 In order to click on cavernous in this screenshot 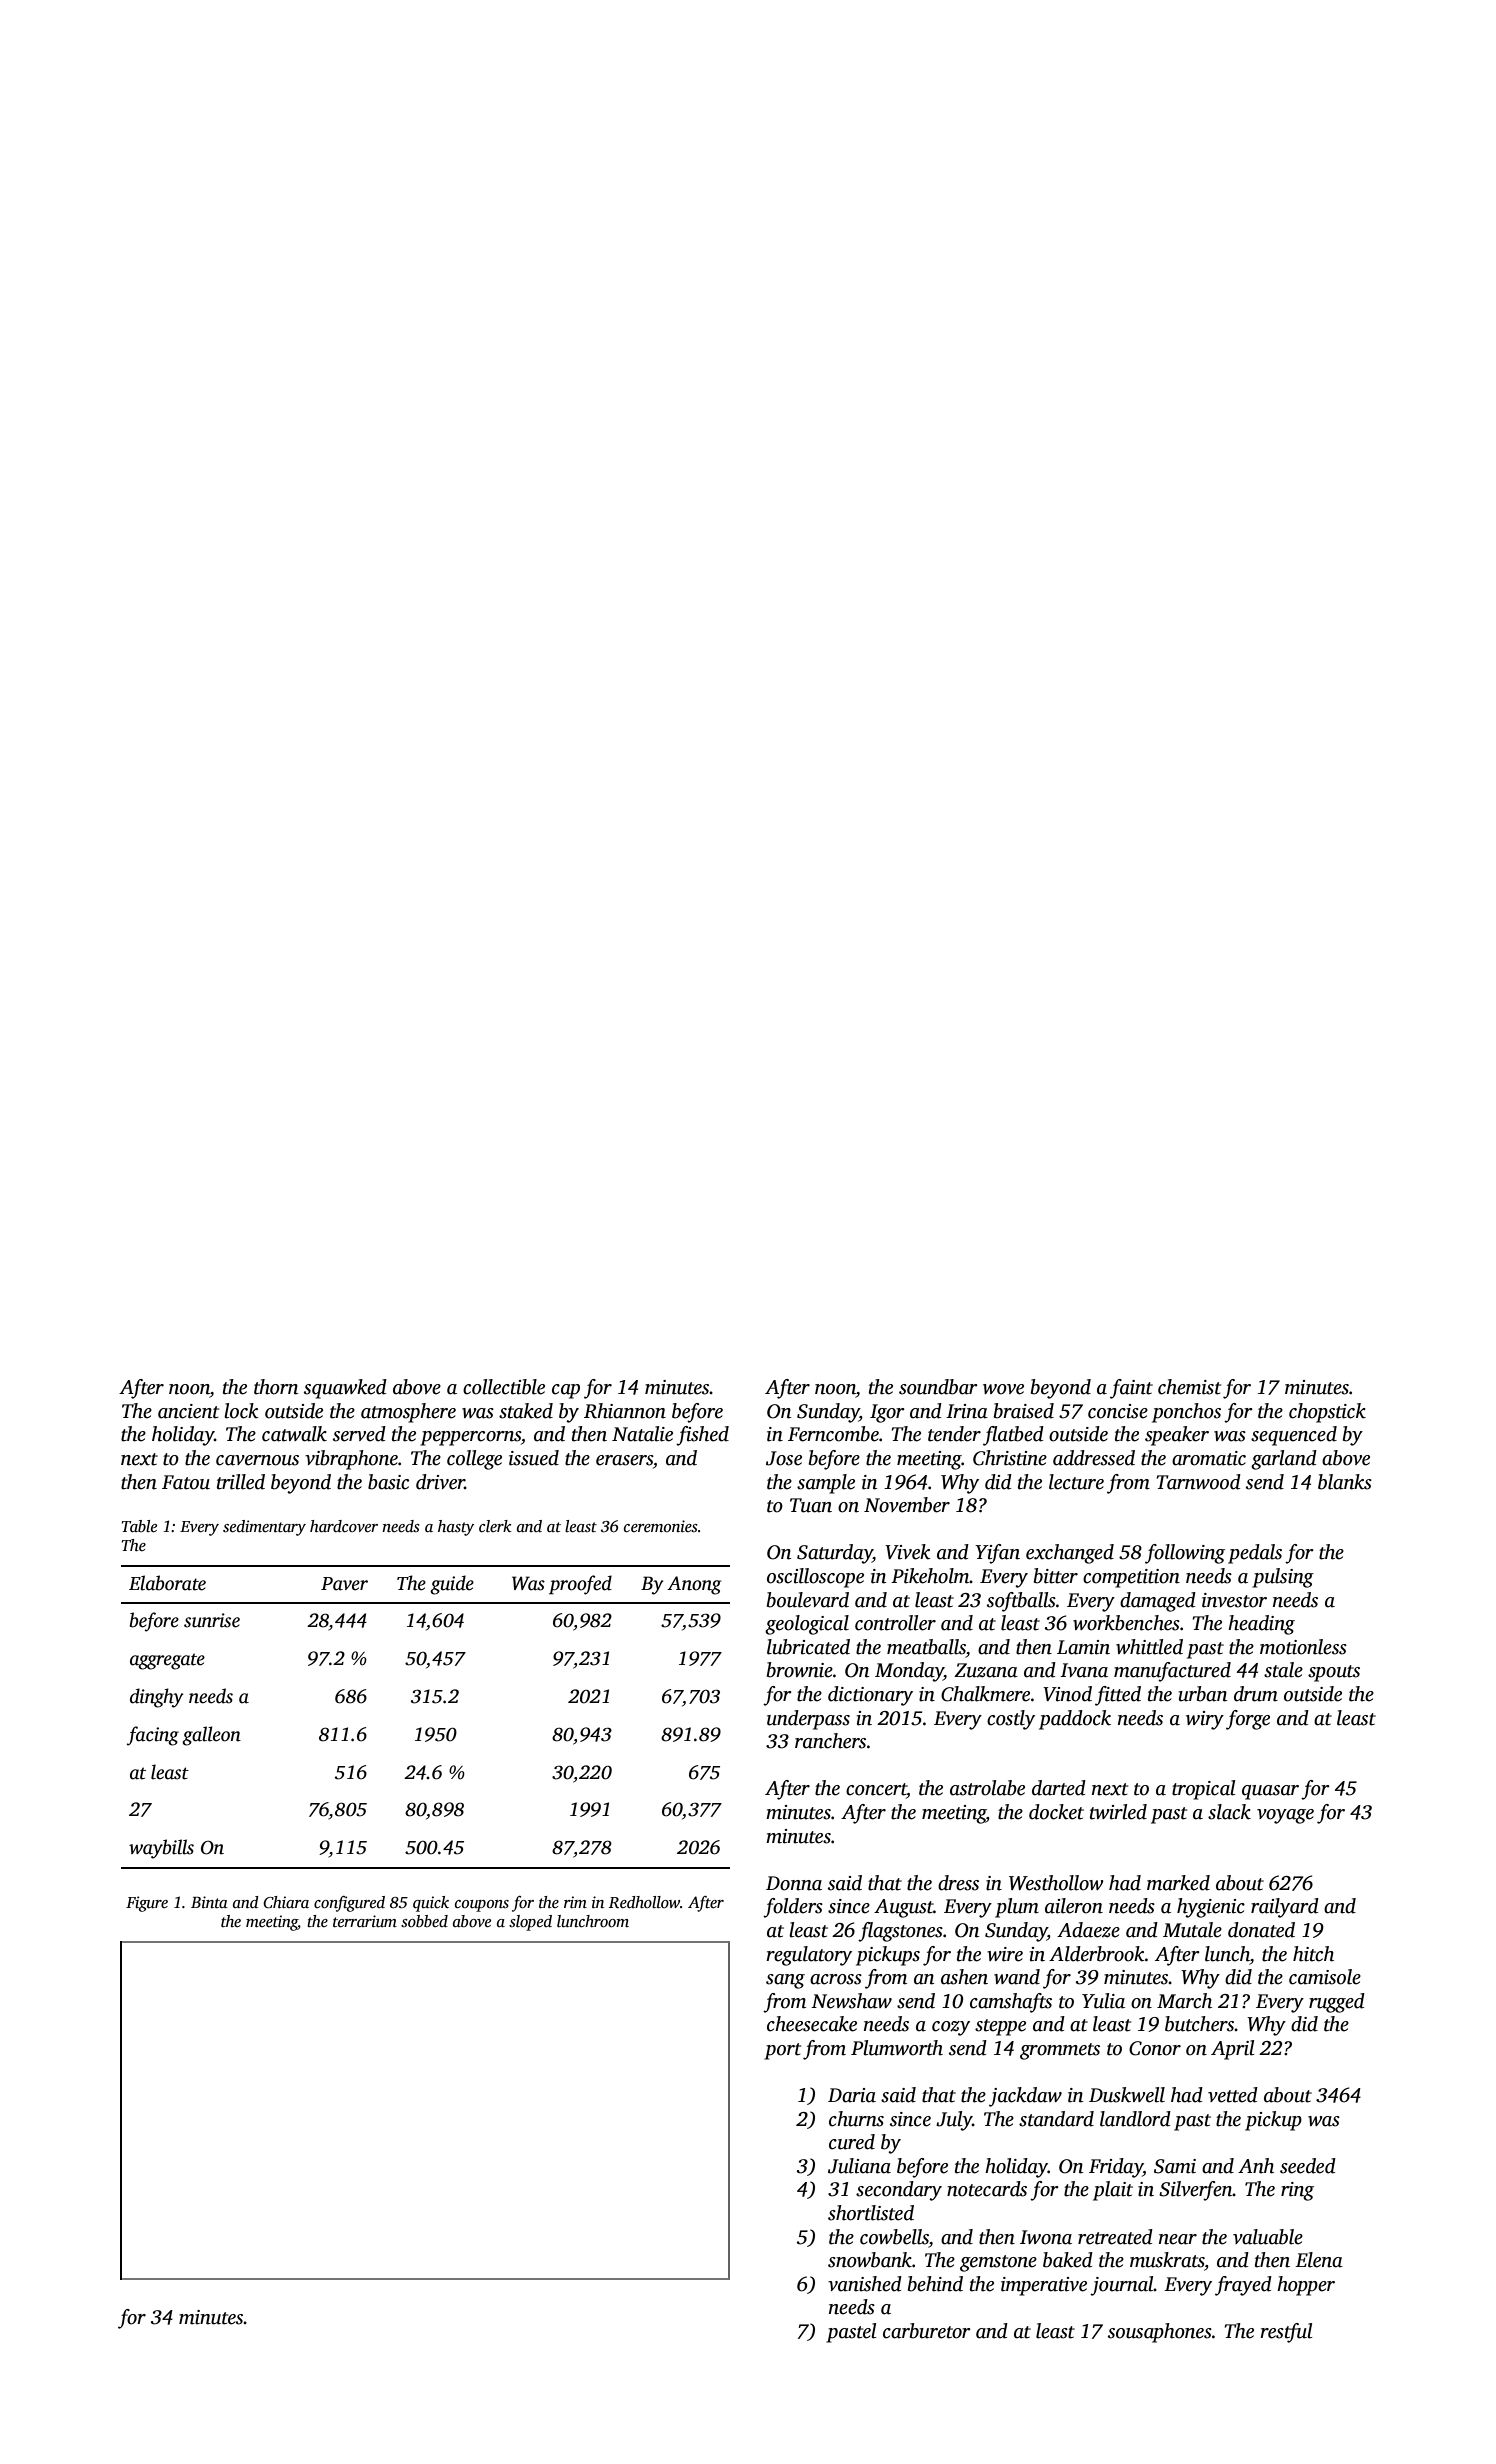, I will do `click(257, 1460)`.
